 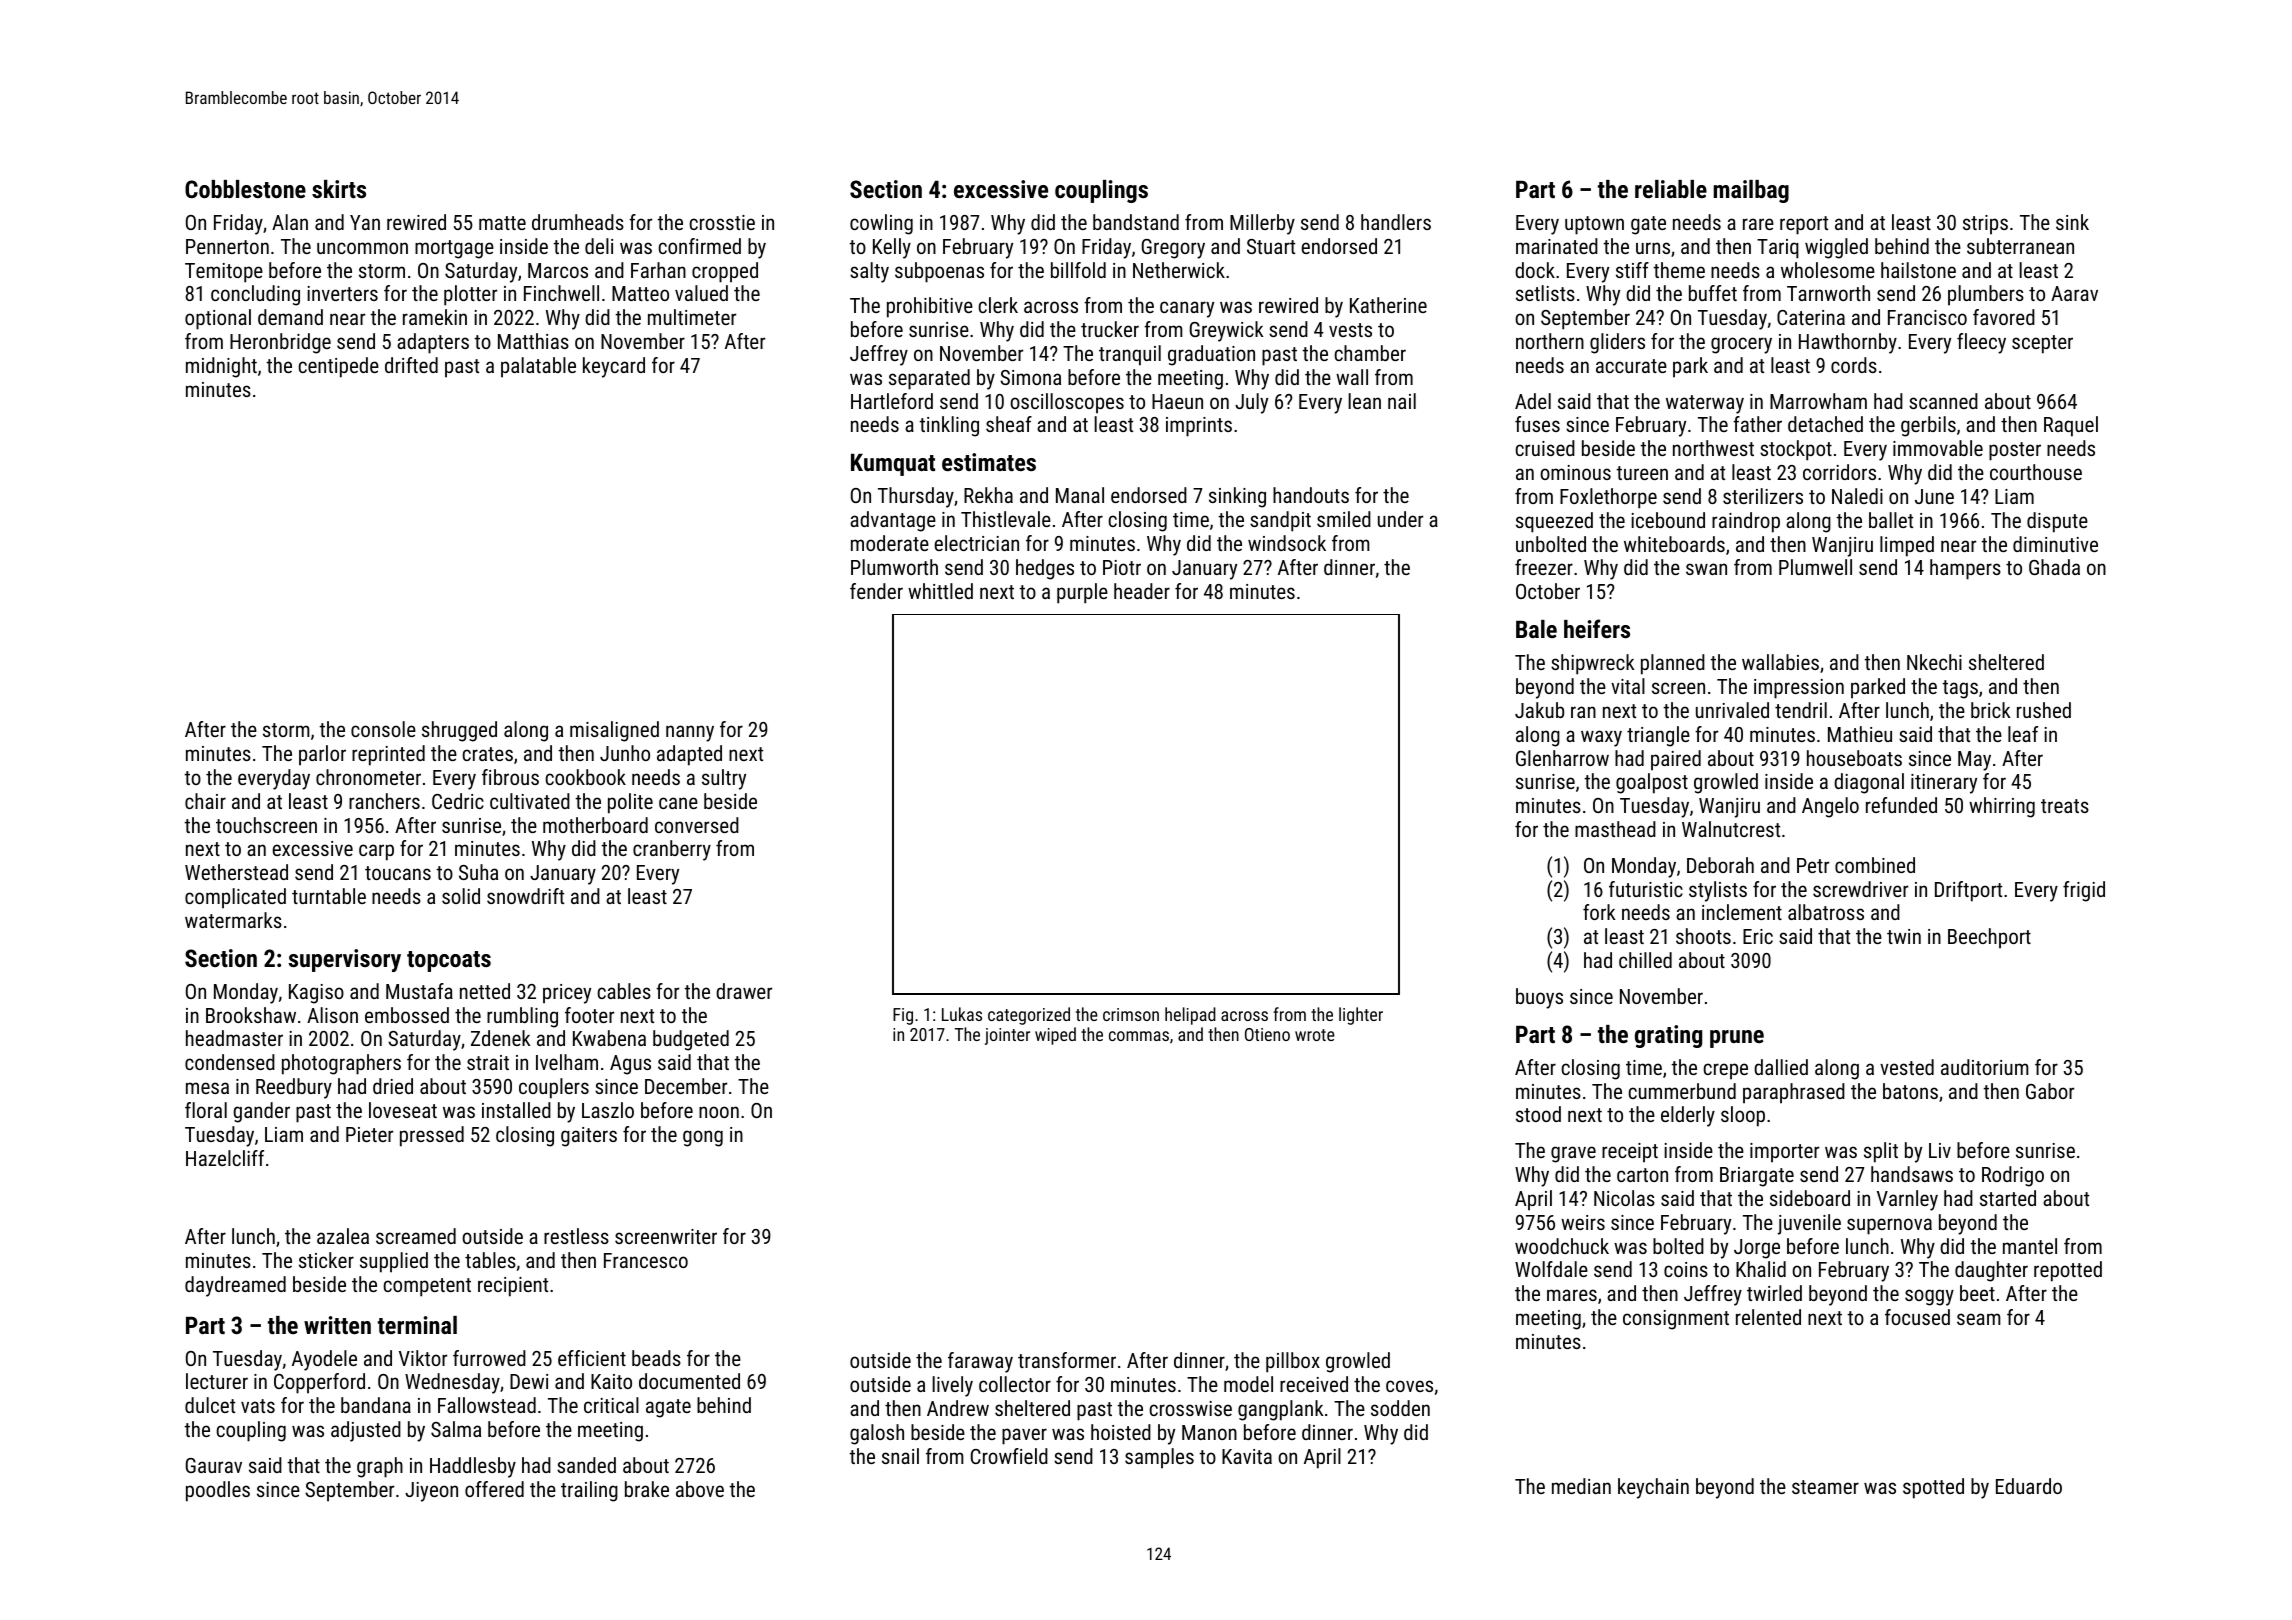 I want to click on Gabor, so click(x=2050, y=1091).
